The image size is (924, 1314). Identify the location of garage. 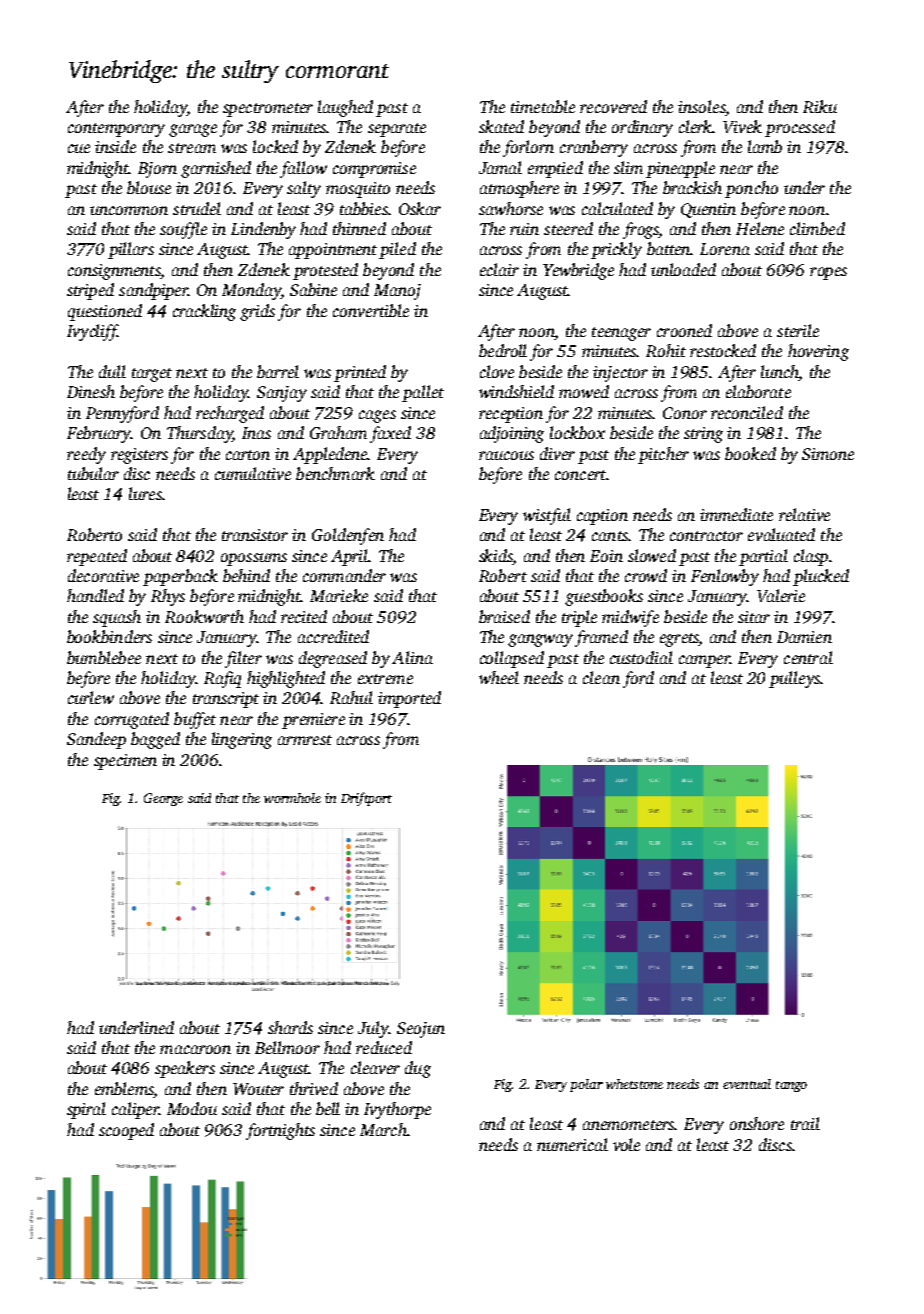
(193, 130).
